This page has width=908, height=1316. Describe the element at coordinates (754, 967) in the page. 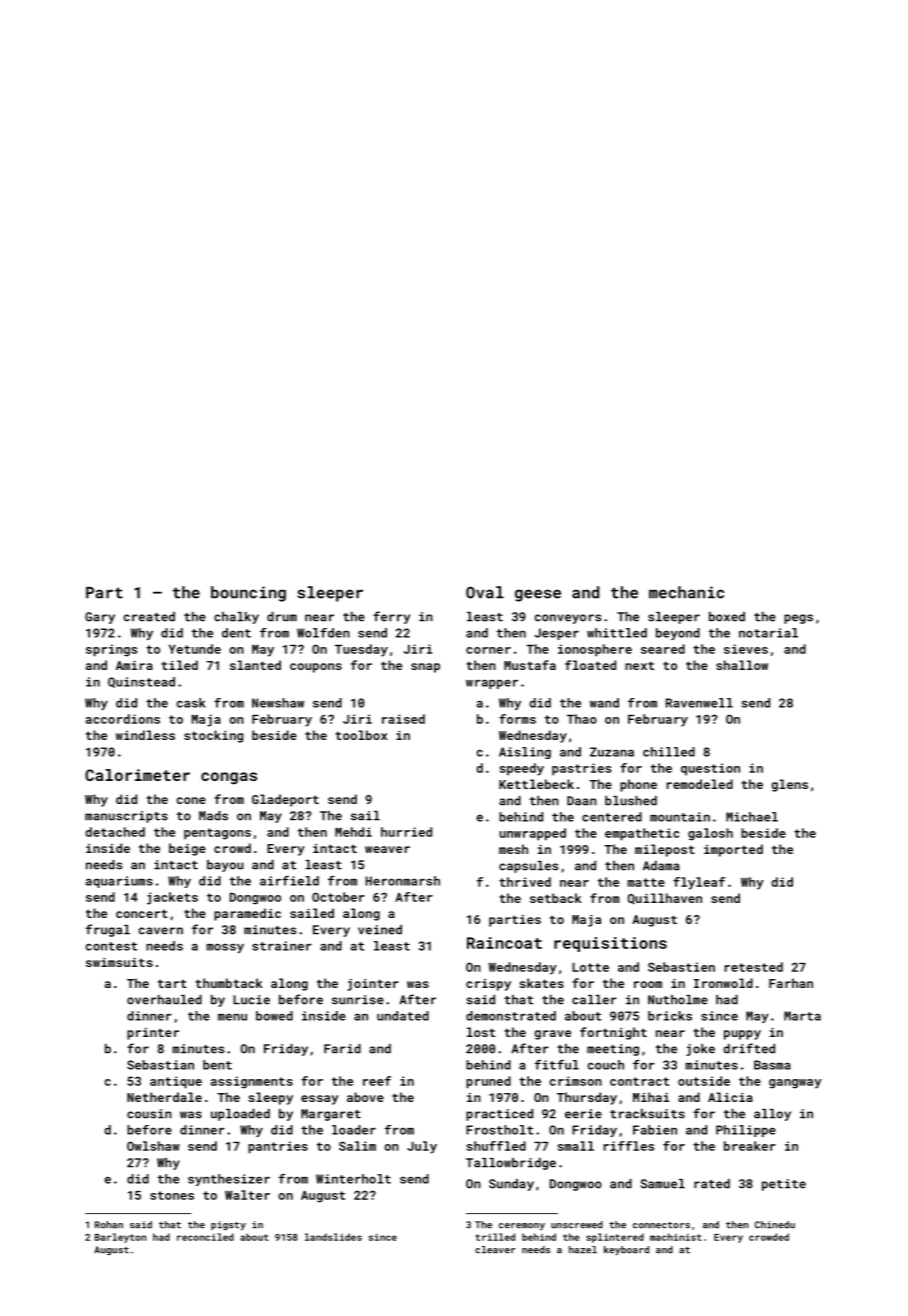

I see `retested` at that location.
